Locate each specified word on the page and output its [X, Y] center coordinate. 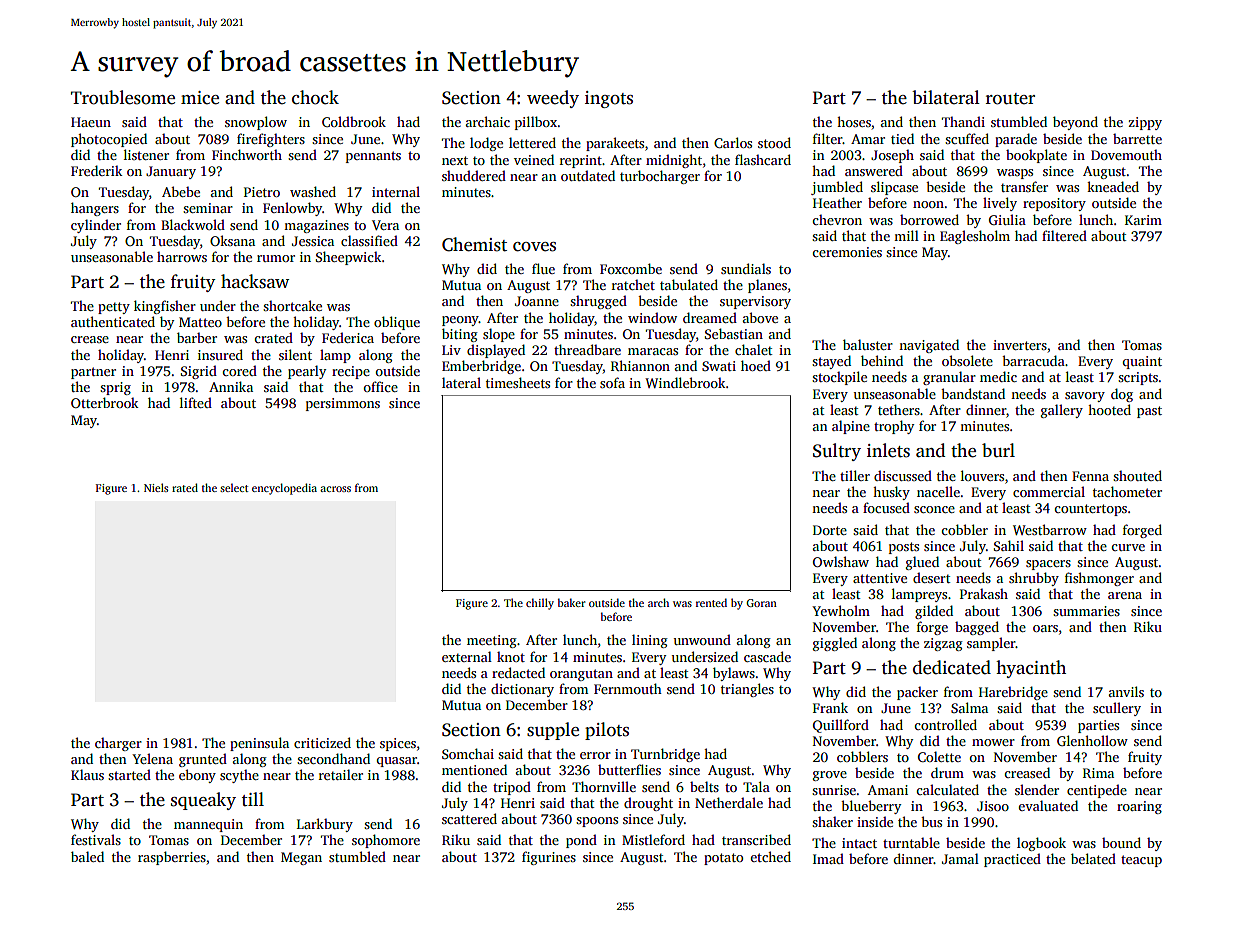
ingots [609, 99]
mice [200, 98]
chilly [540, 604]
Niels [156, 487]
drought [648, 804]
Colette [939, 756]
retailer [341, 774]
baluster [868, 344]
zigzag [943, 644]
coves [534, 247]
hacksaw [255, 281]
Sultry [837, 452]
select [234, 487]
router [1010, 99]
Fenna [1090, 476]
